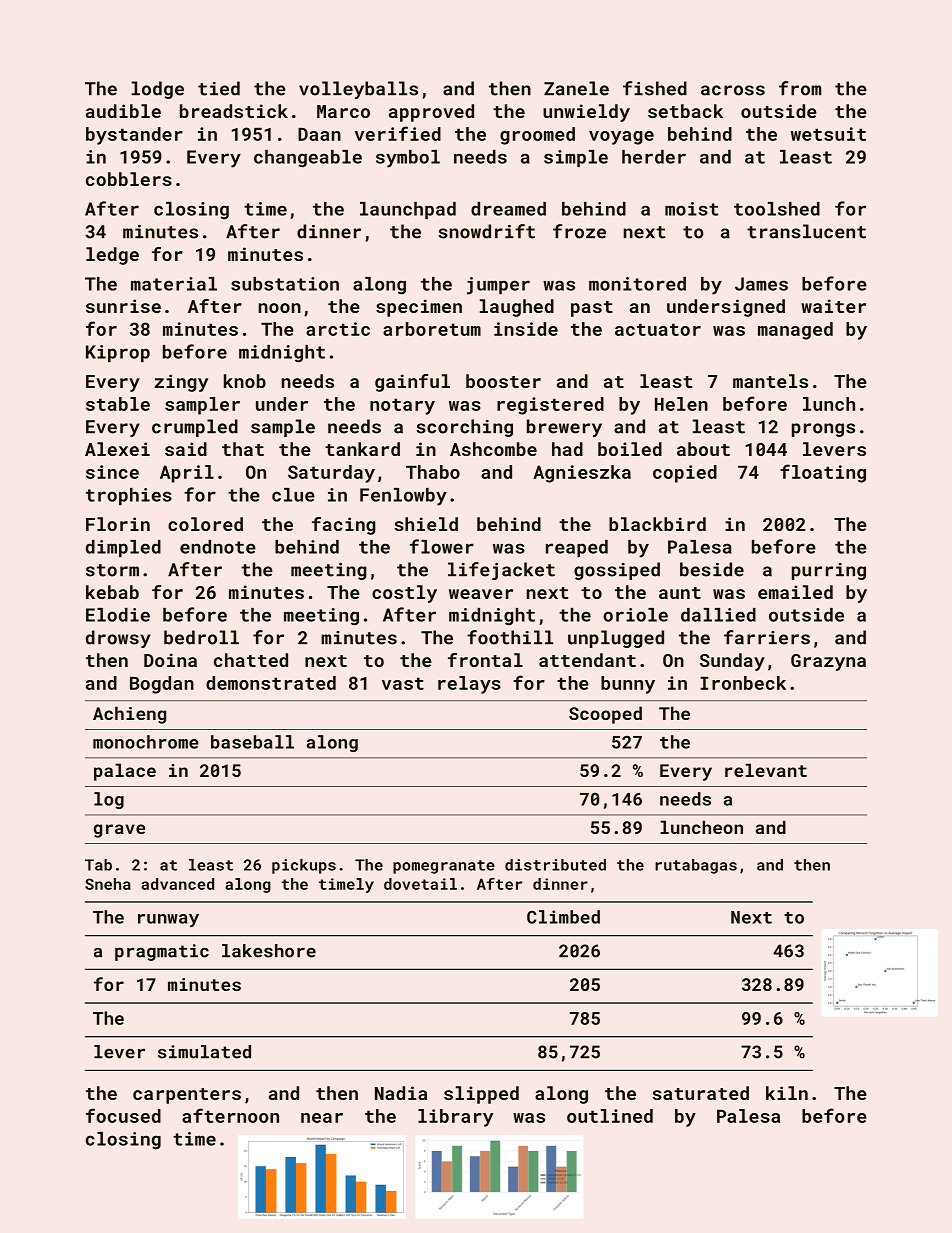  What do you see at coordinates (787, 1093) in the page?
I see `kiln` at bounding box center [787, 1093].
